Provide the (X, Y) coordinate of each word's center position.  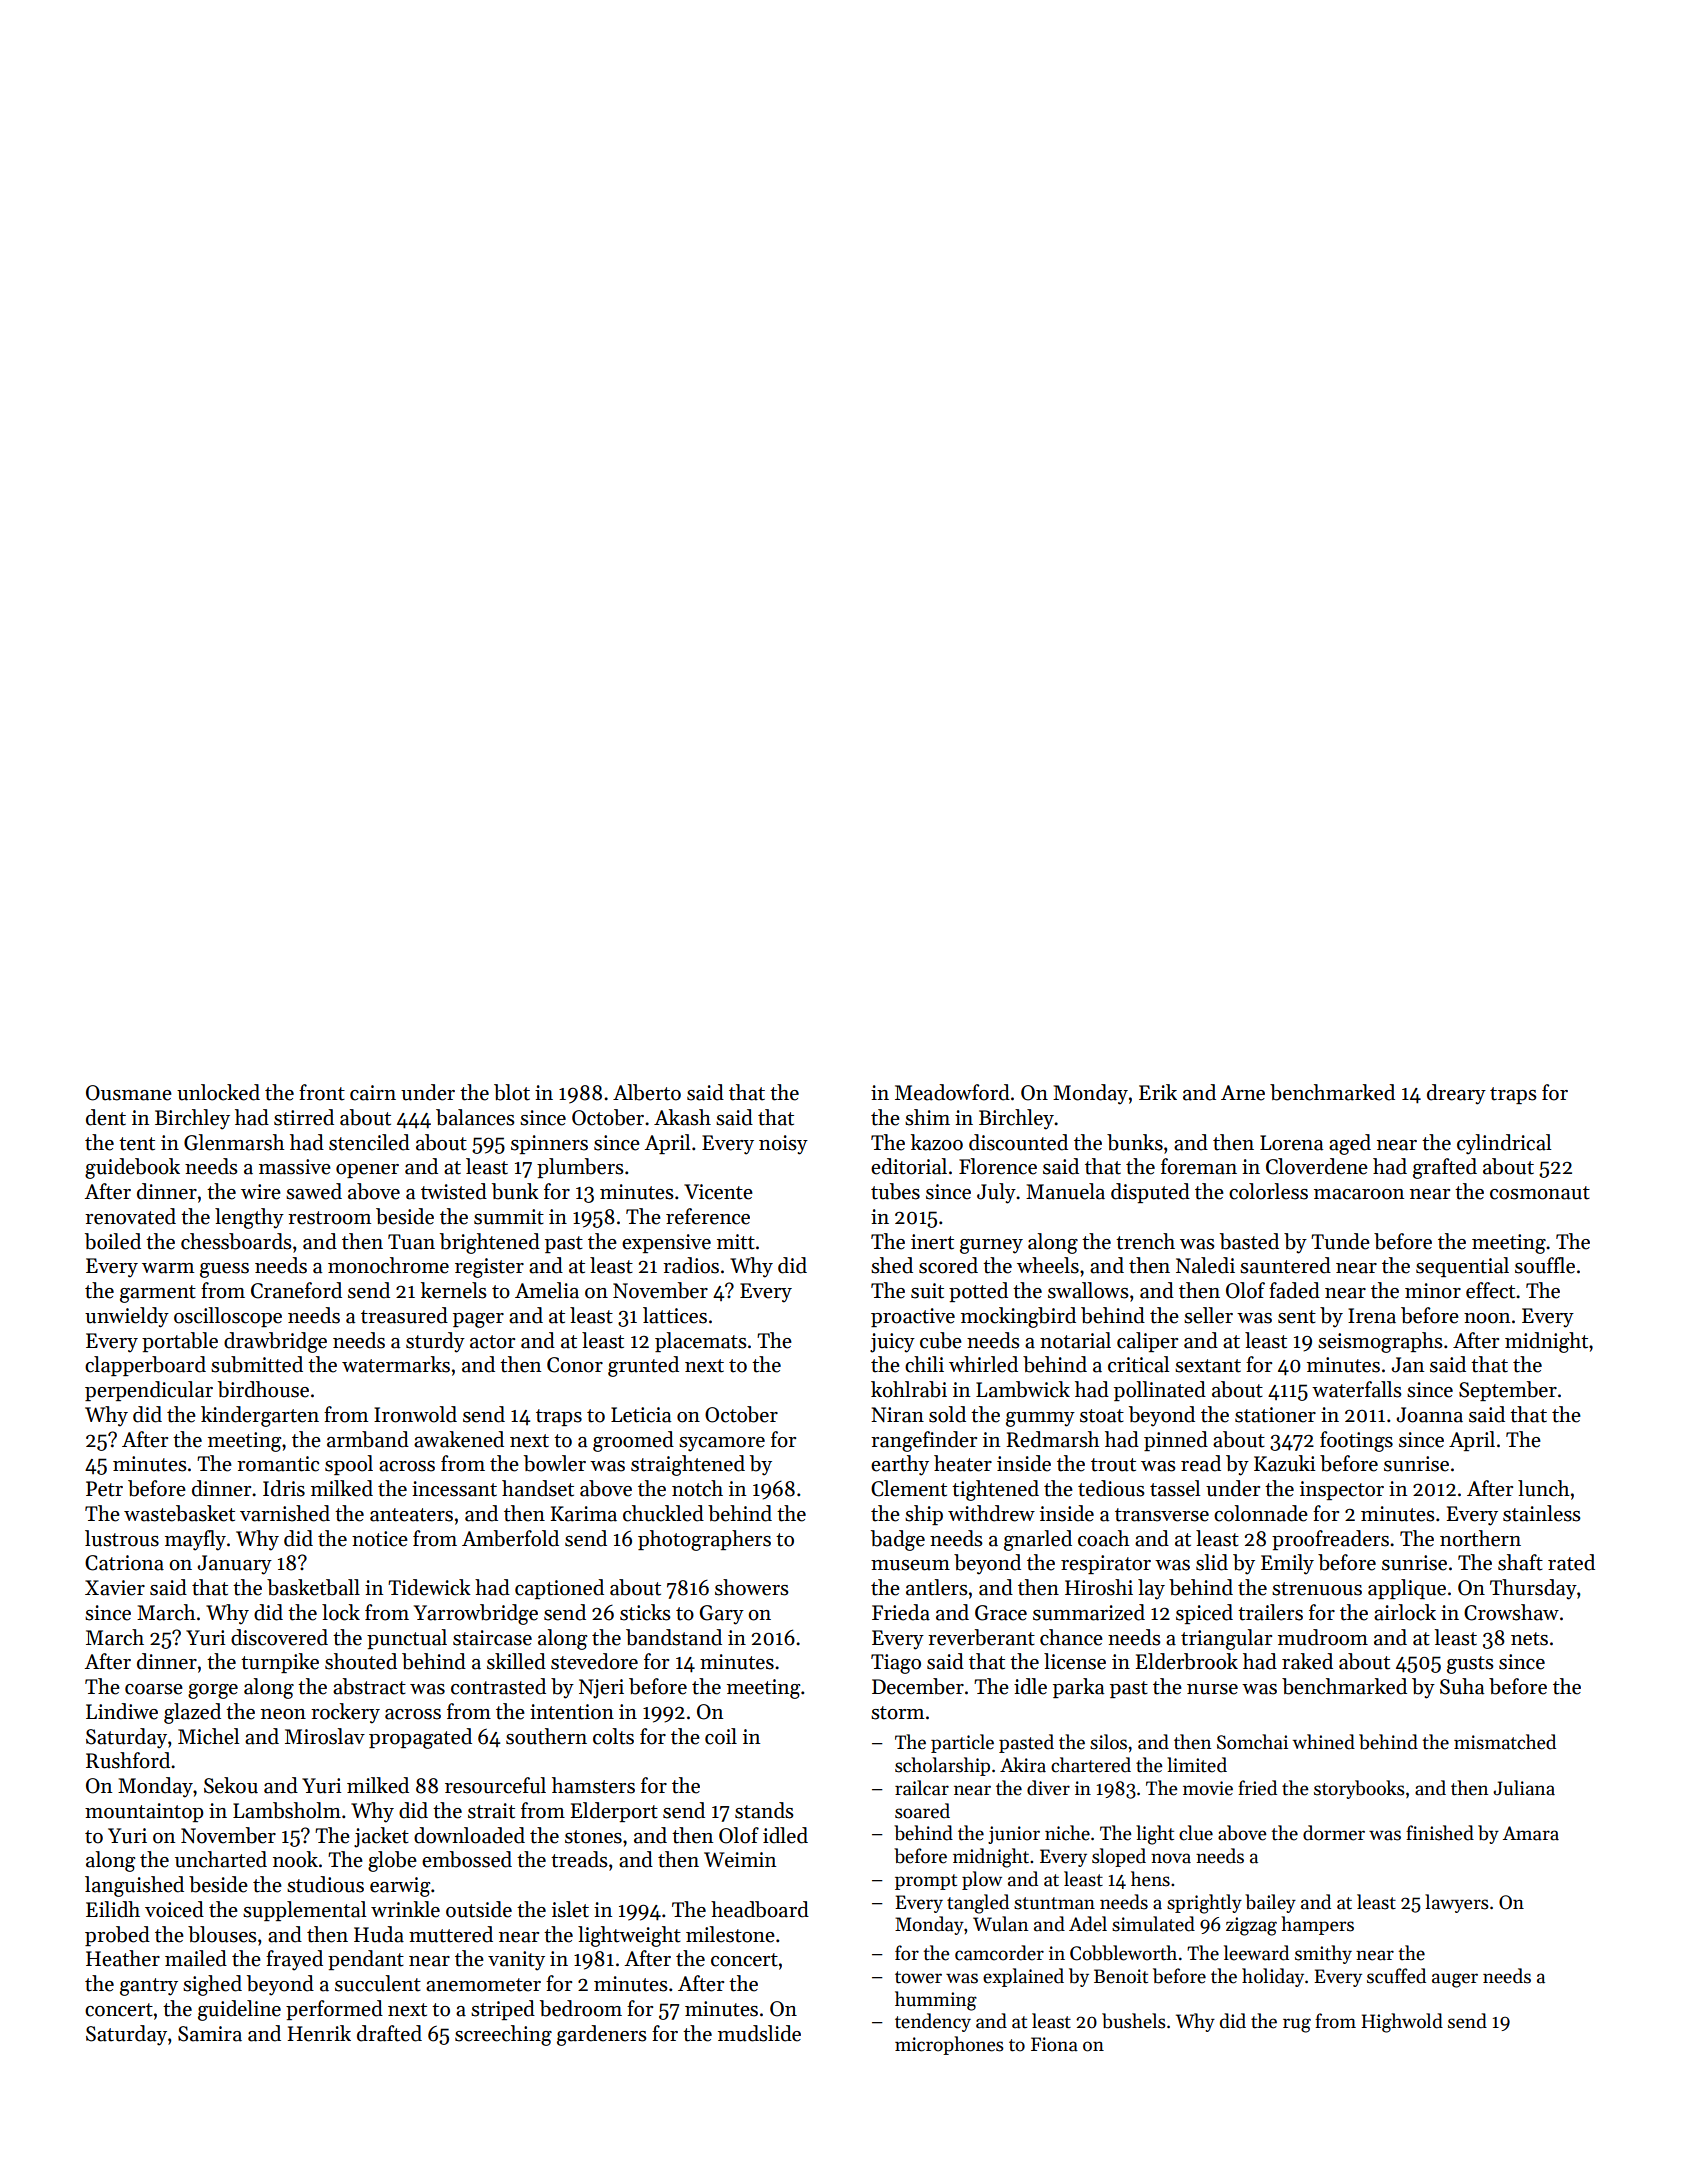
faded (1294, 1290)
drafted (389, 2033)
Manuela (1065, 1191)
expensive (666, 1243)
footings (1356, 1441)
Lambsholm (287, 1810)
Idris (284, 1488)
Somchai (1252, 1742)
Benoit (1121, 1976)
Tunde (1340, 1241)
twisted (454, 1191)
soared (922, 1811)
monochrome (388, 1265)
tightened (995, 1490)
